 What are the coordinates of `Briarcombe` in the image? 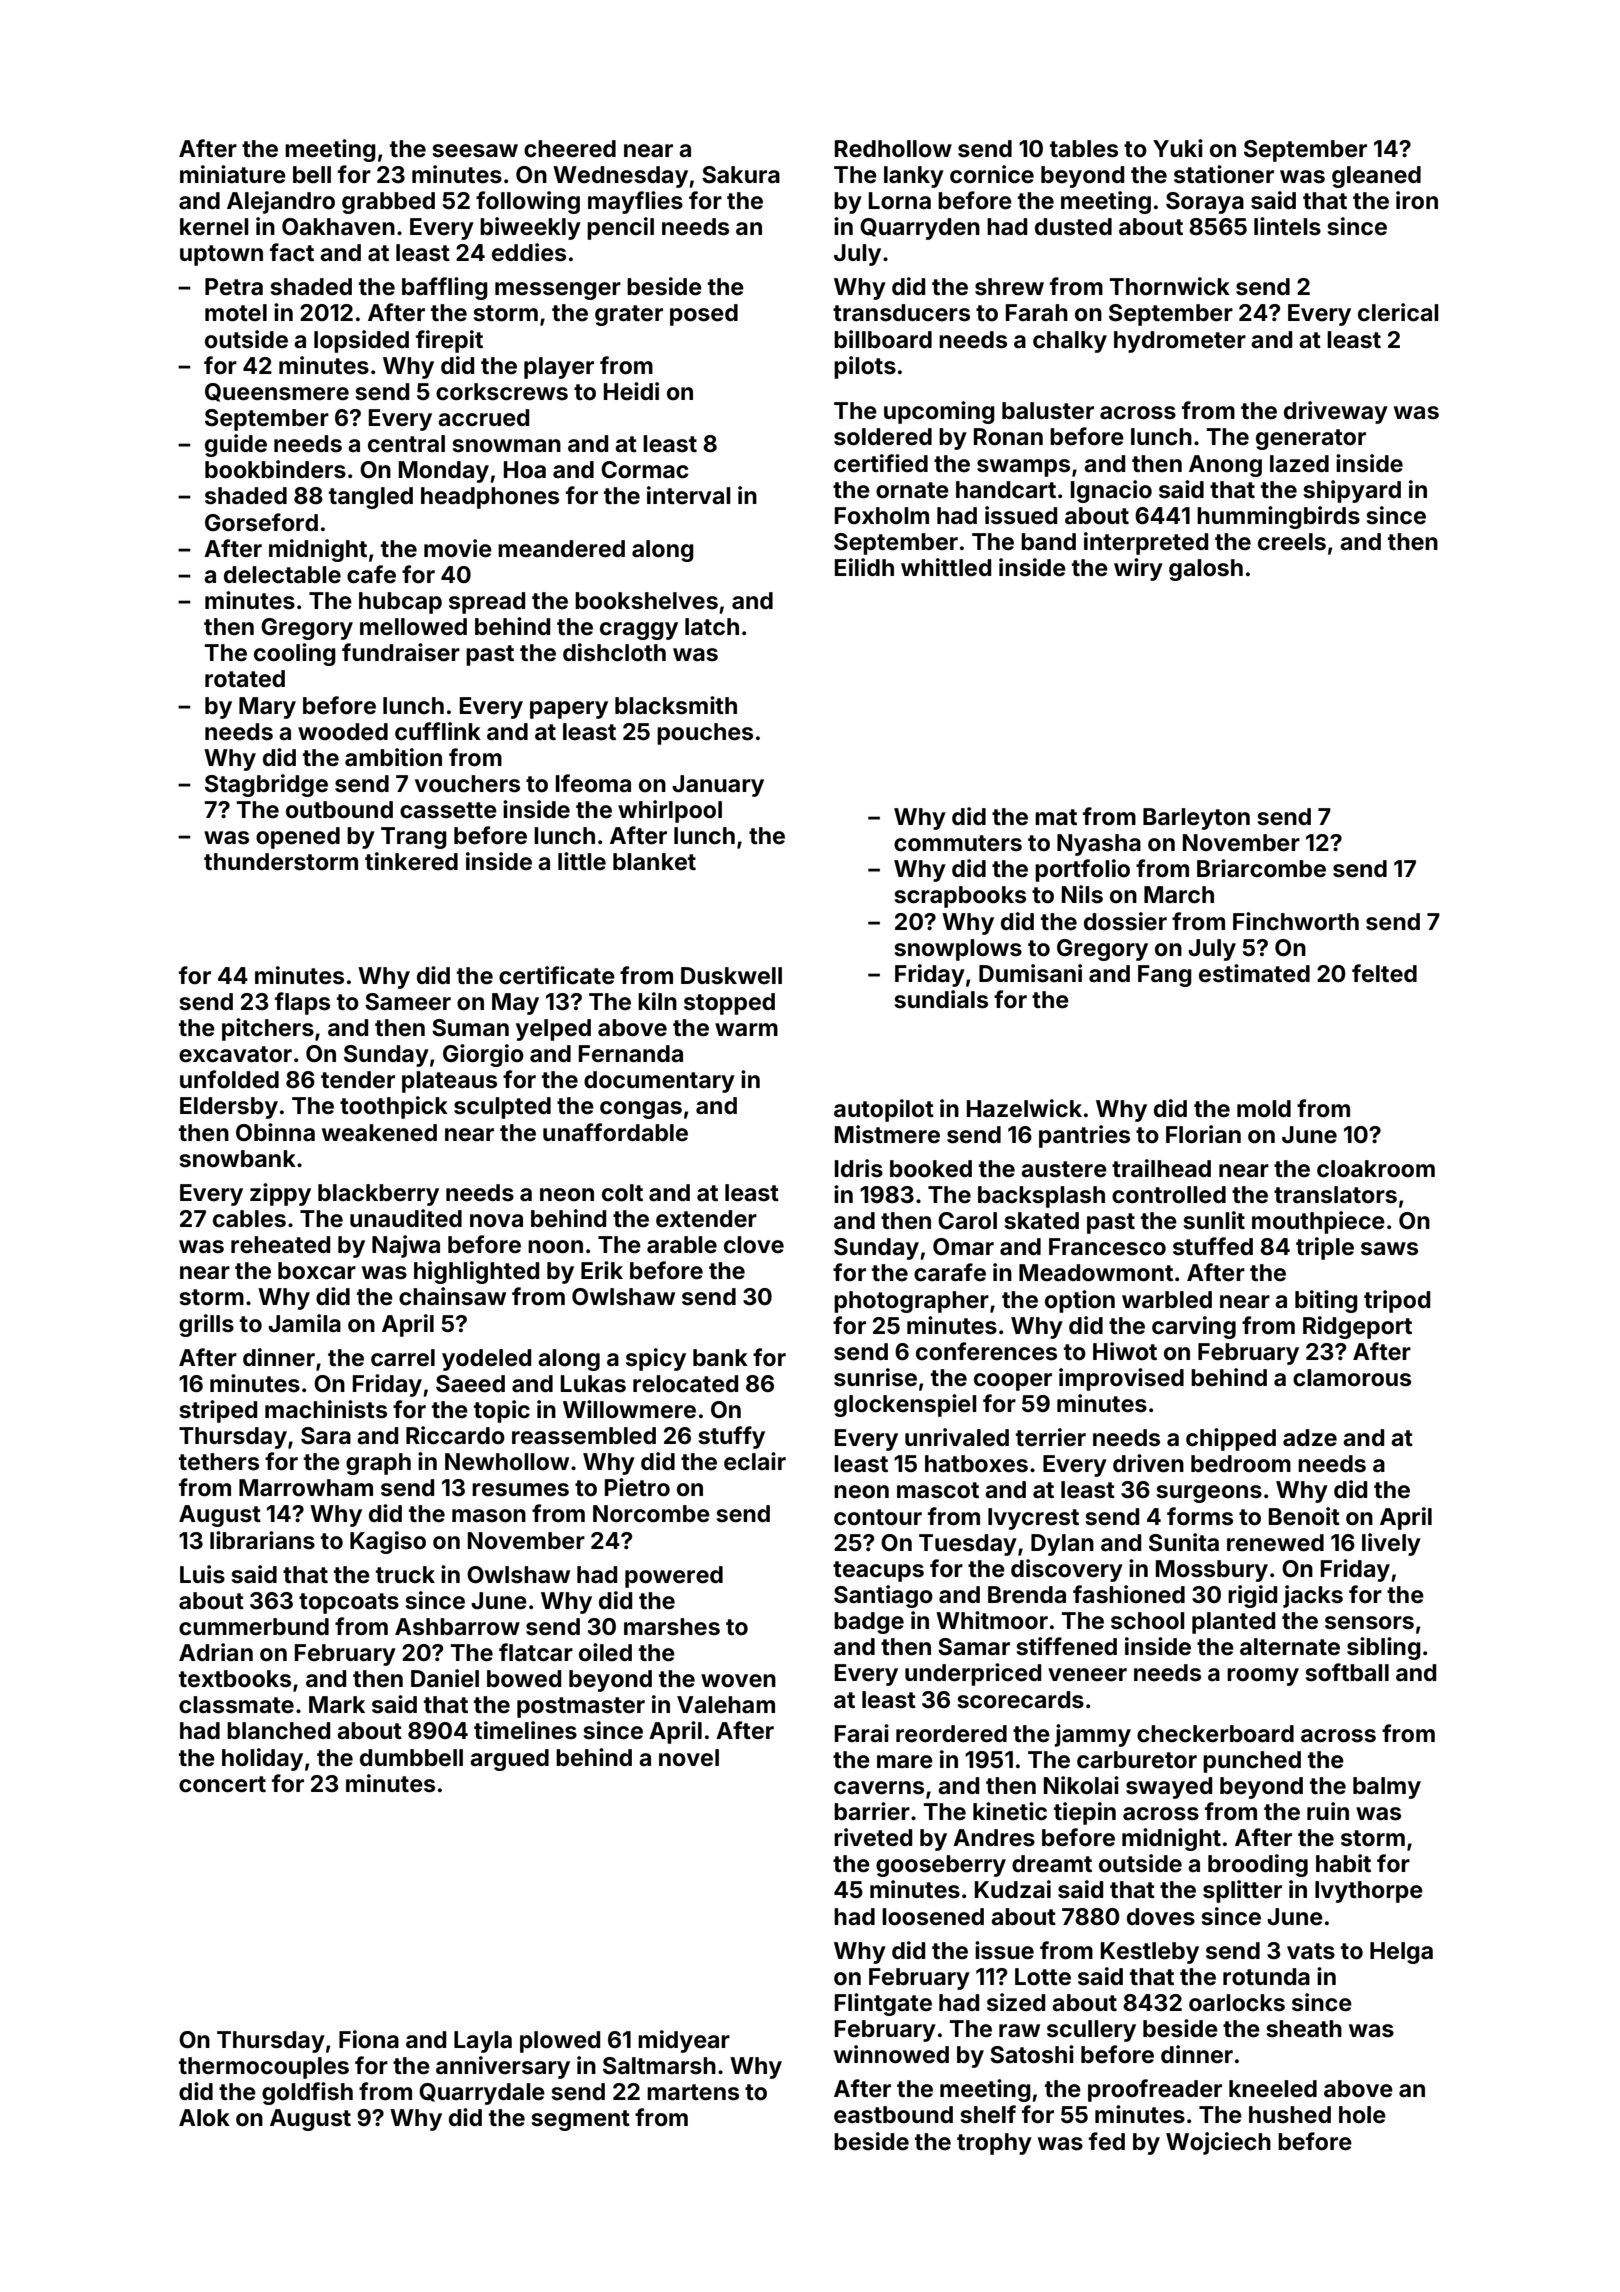 It's located at (1261, 868).
